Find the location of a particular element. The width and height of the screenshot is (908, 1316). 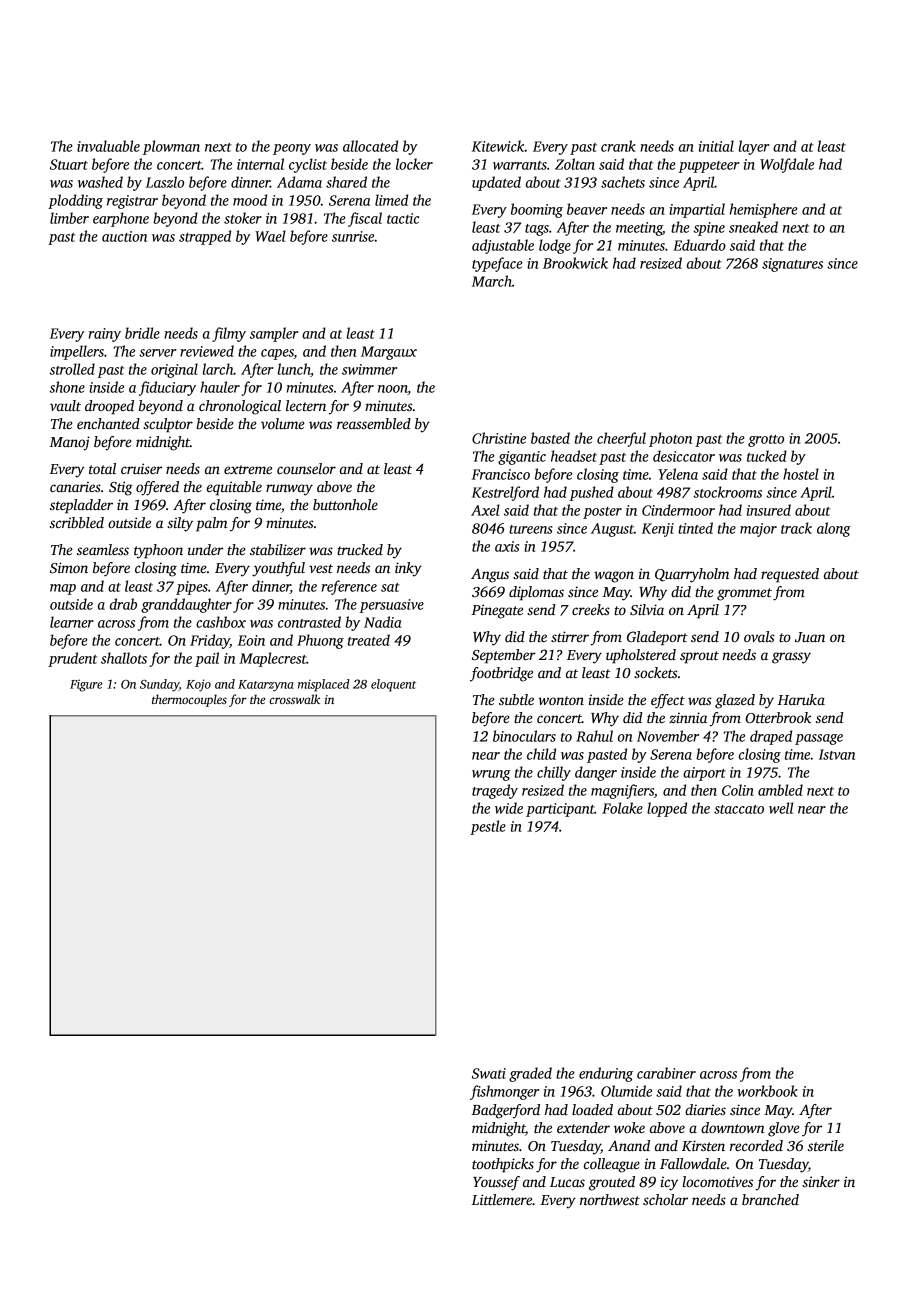

counselor is located at coordinates (306, 468).
